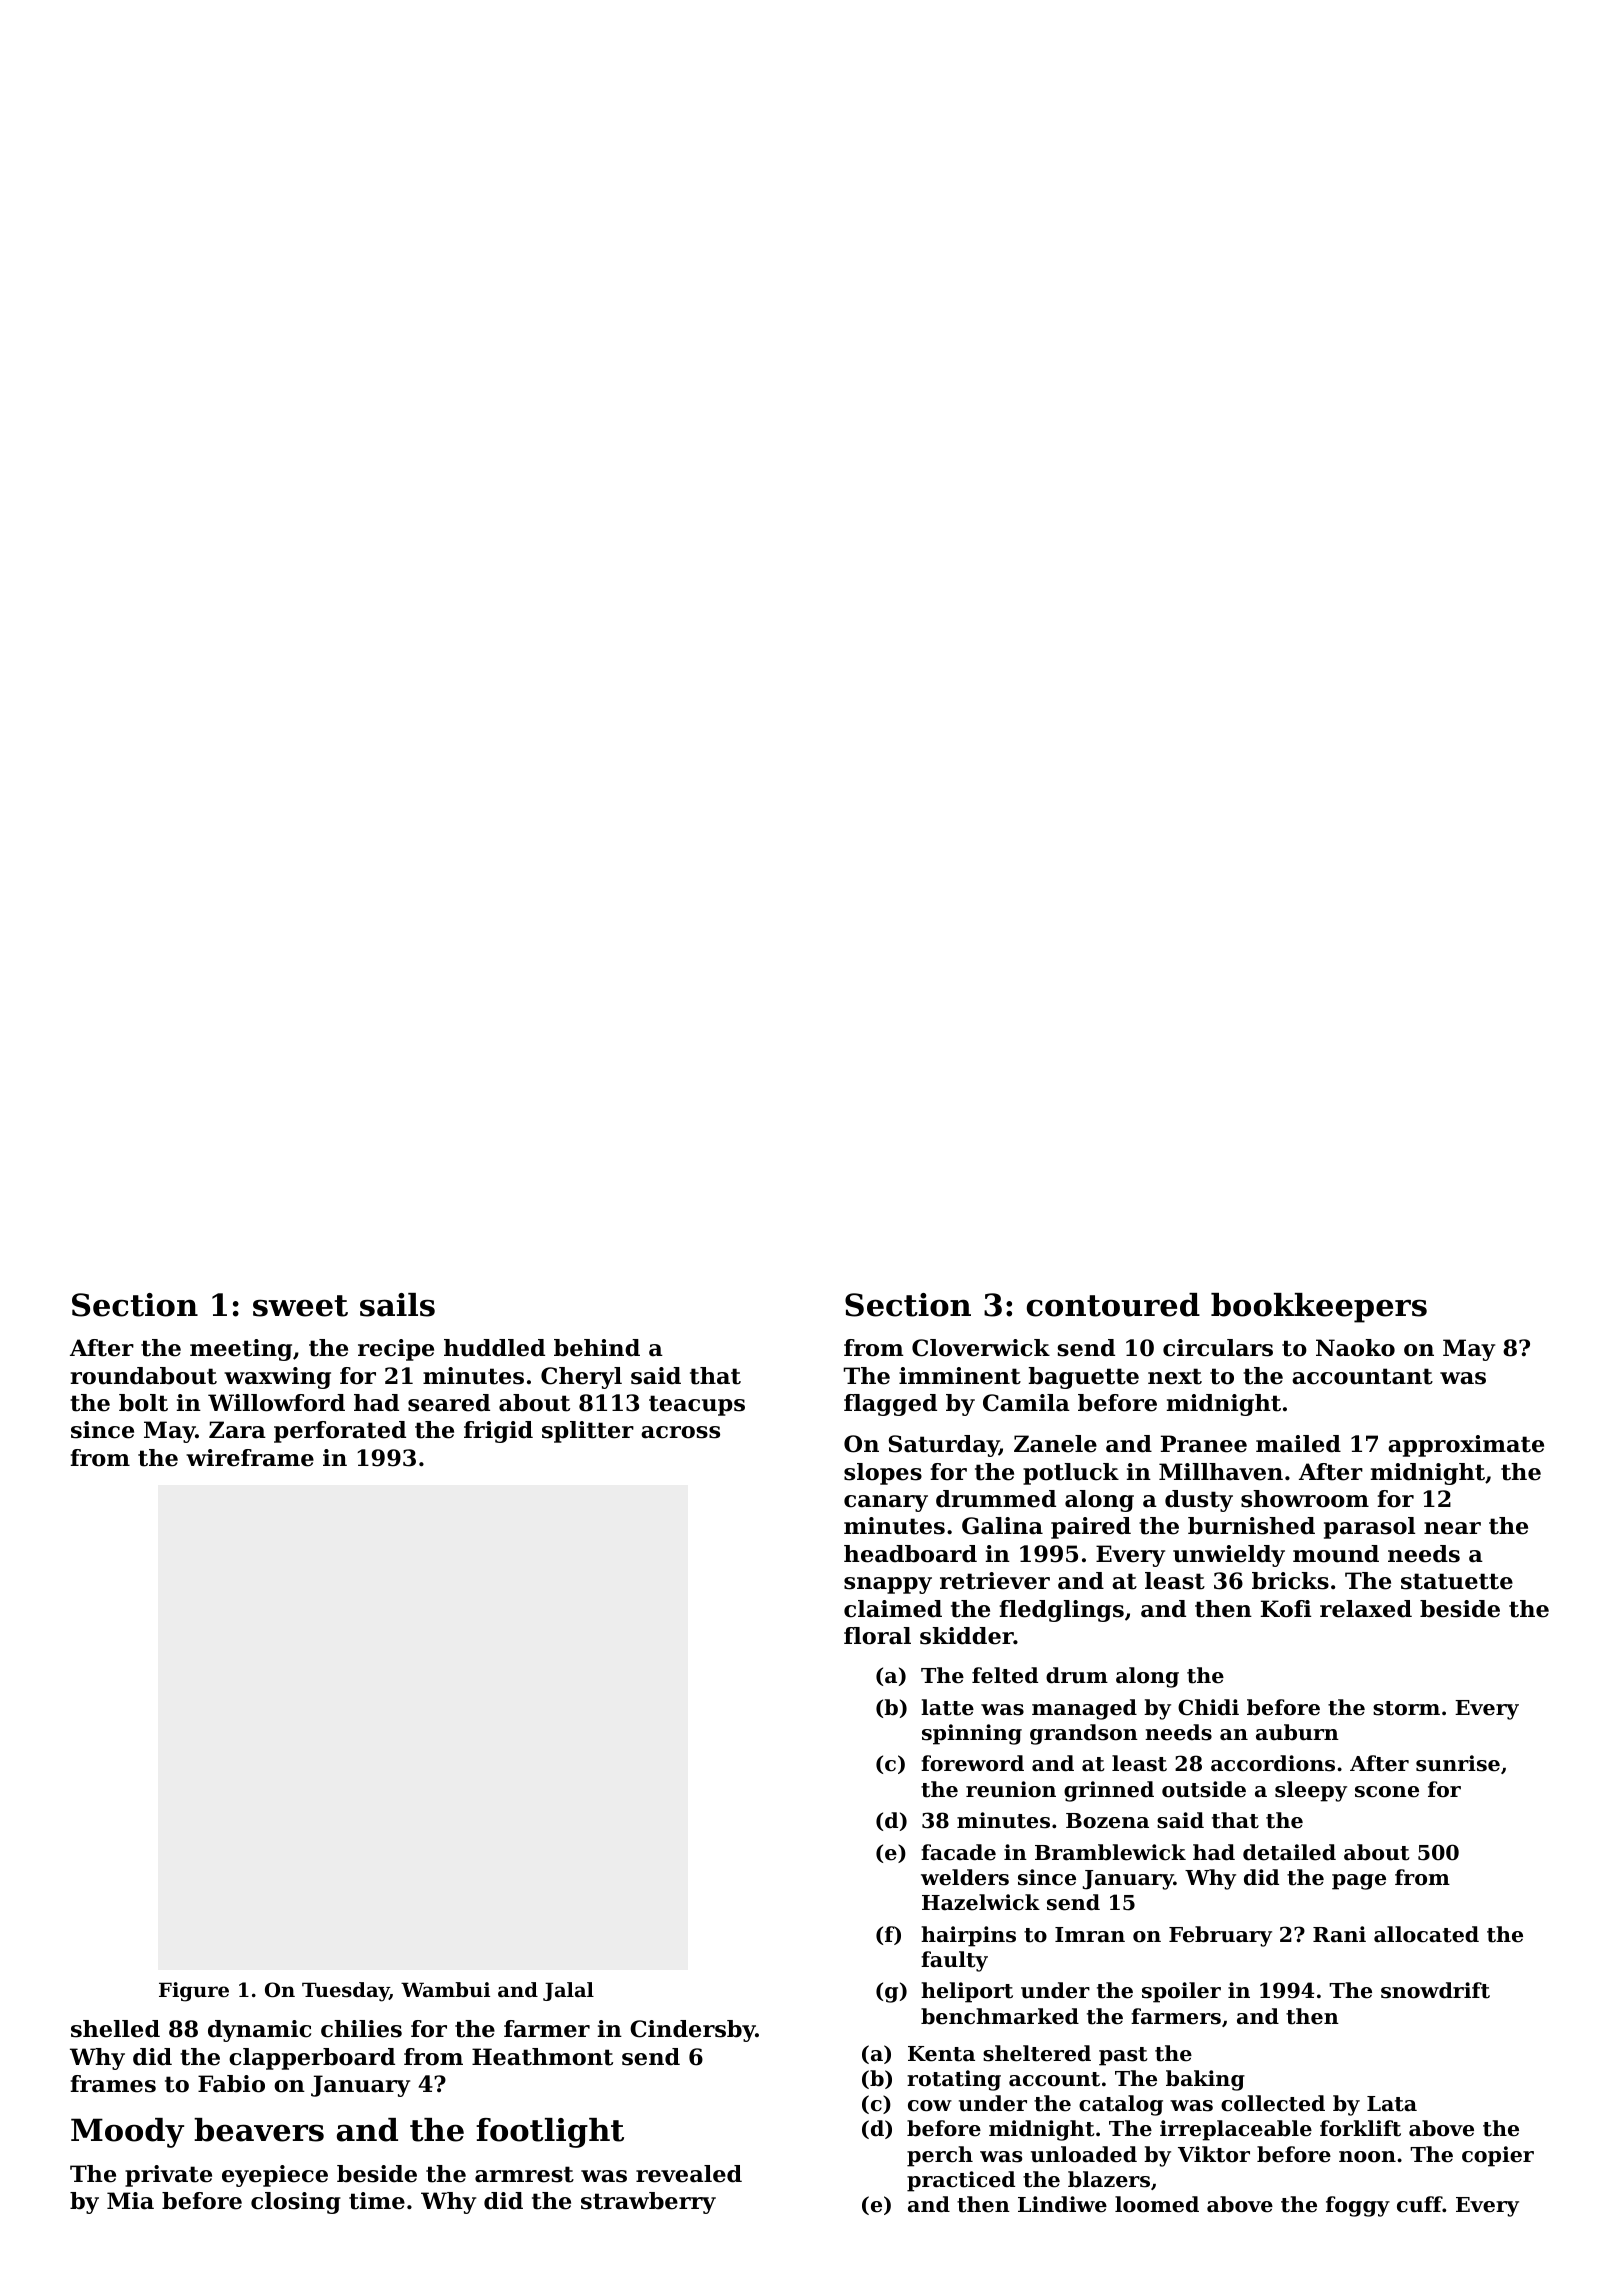 The height and width of the image is (2292, 1620). Describe the element at coordinates (947, 1707) in the image. I see `latte` at that location.
